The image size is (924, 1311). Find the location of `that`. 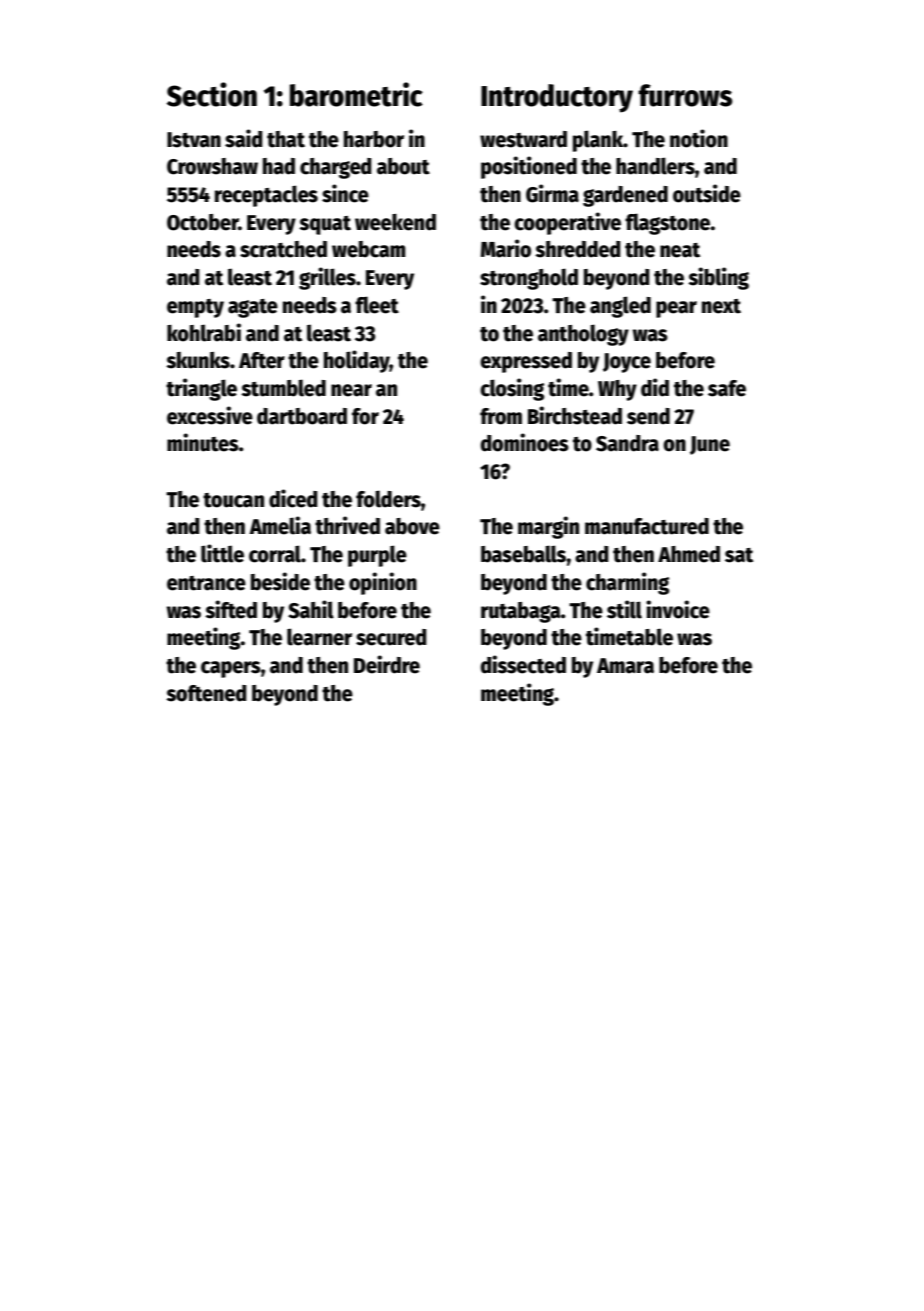

that is located at coordinates (286, 139).
